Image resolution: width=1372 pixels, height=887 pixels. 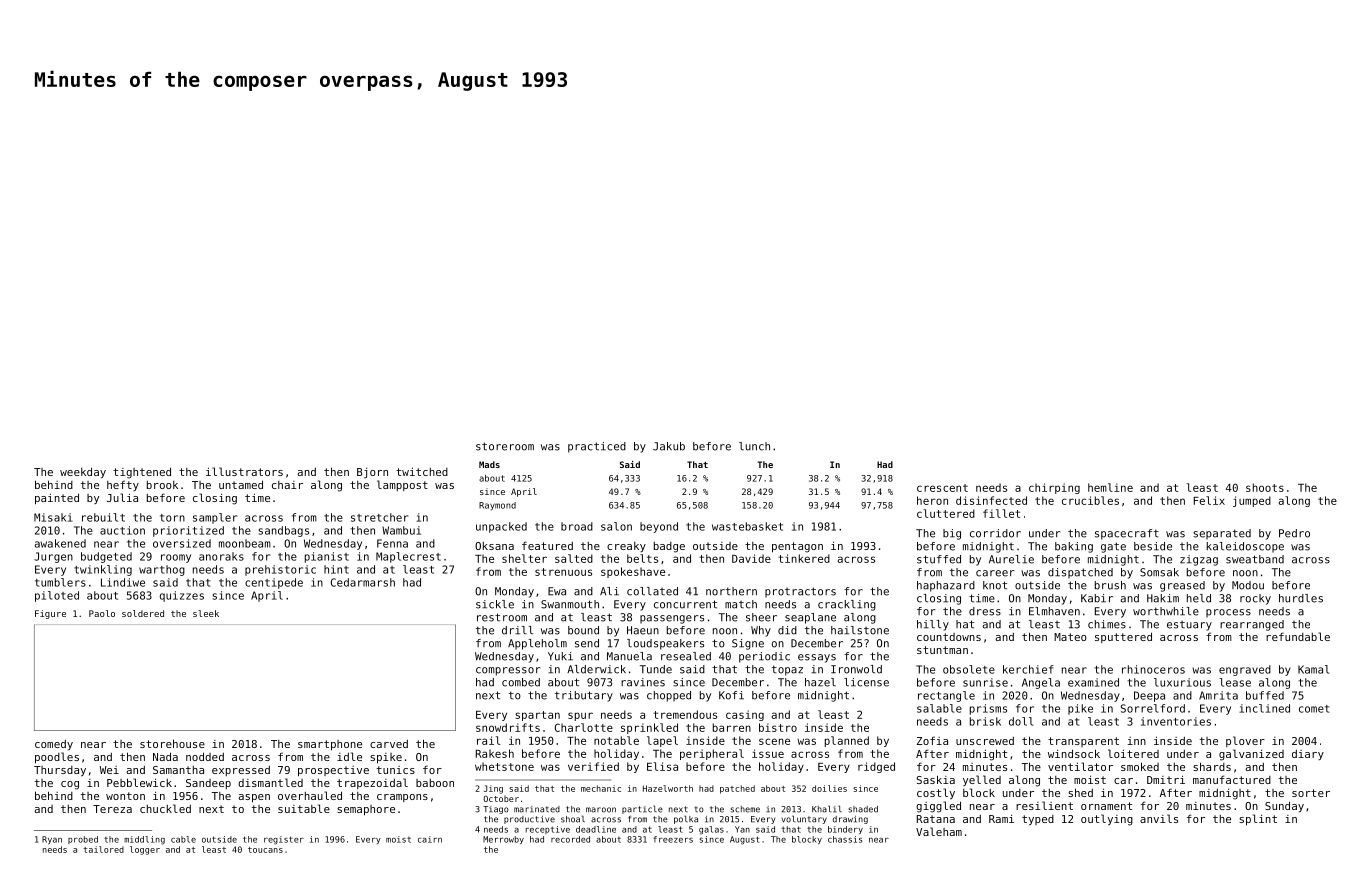 I want to click on storehouse, so click(x=172, y=743).
